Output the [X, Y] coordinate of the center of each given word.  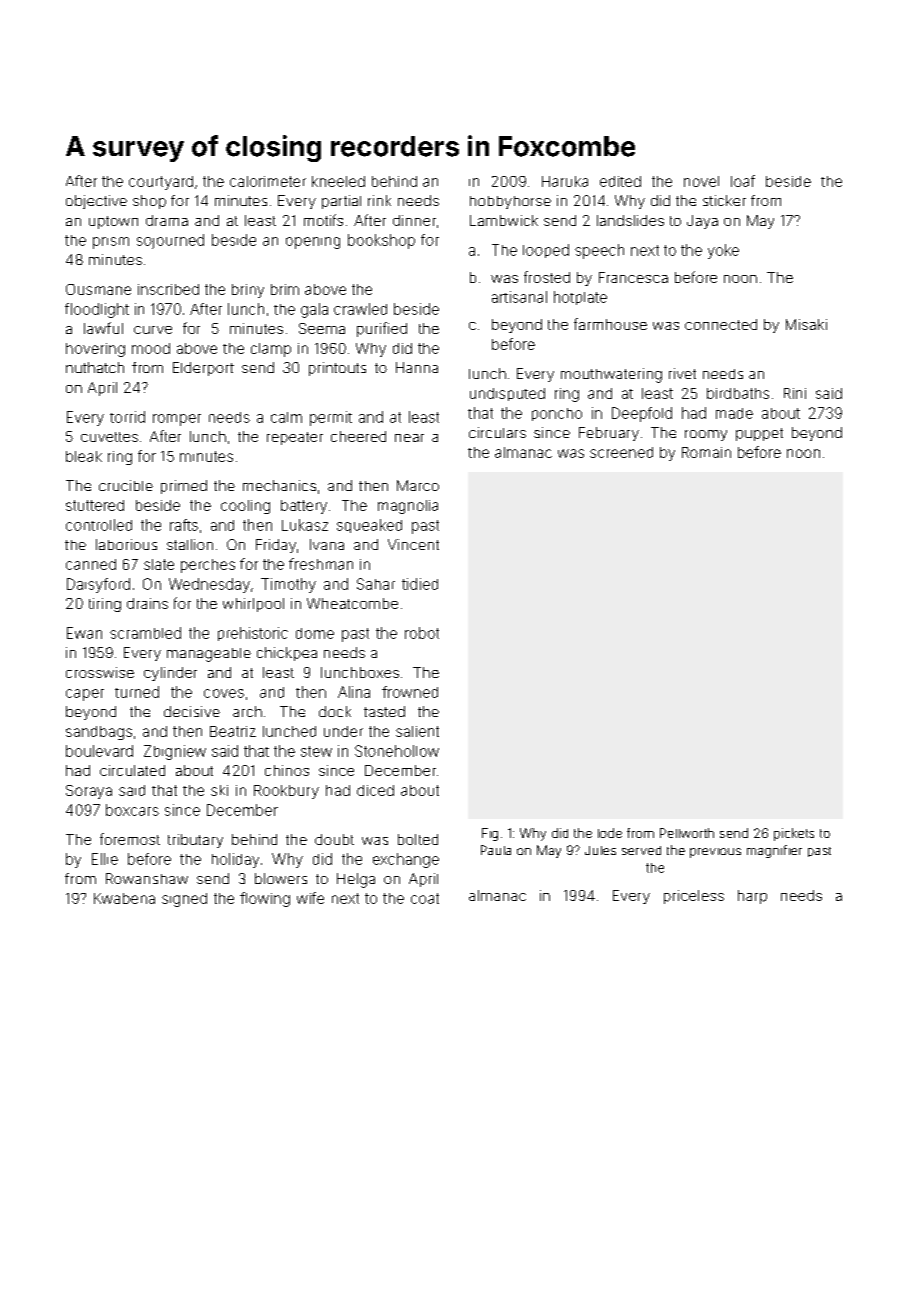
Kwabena [124, 898]
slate [159, 564]
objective [96, 202]
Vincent [413, 544]
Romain [706, 452]
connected [721, 324]
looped [546, 251]
